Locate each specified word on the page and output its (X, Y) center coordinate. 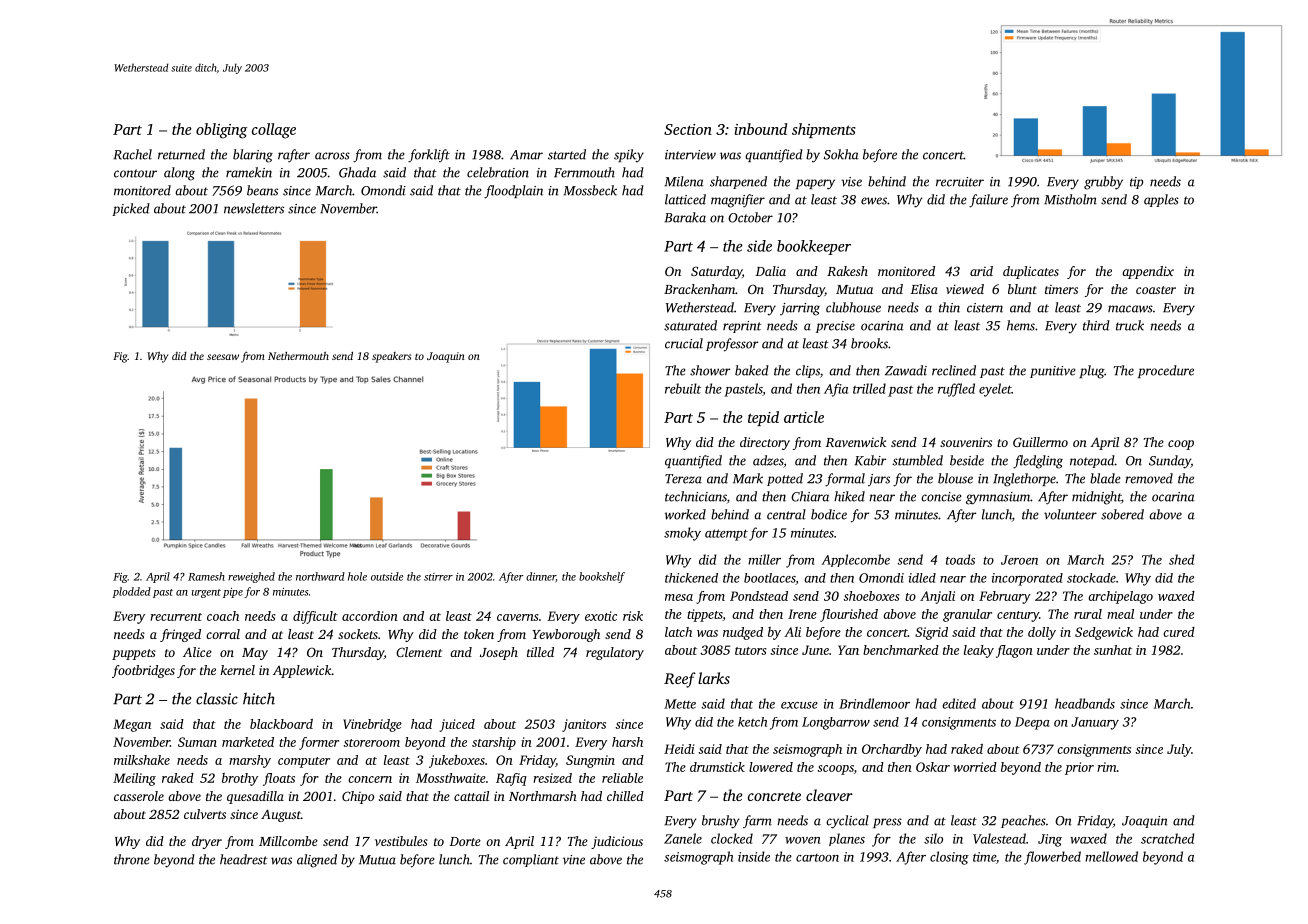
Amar (526, 155)
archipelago (1120, 597)
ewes (874, 201)
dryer (207, 842)
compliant (531, 860)
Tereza (683, 479)
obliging (221, 131)
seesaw (223, 357)
